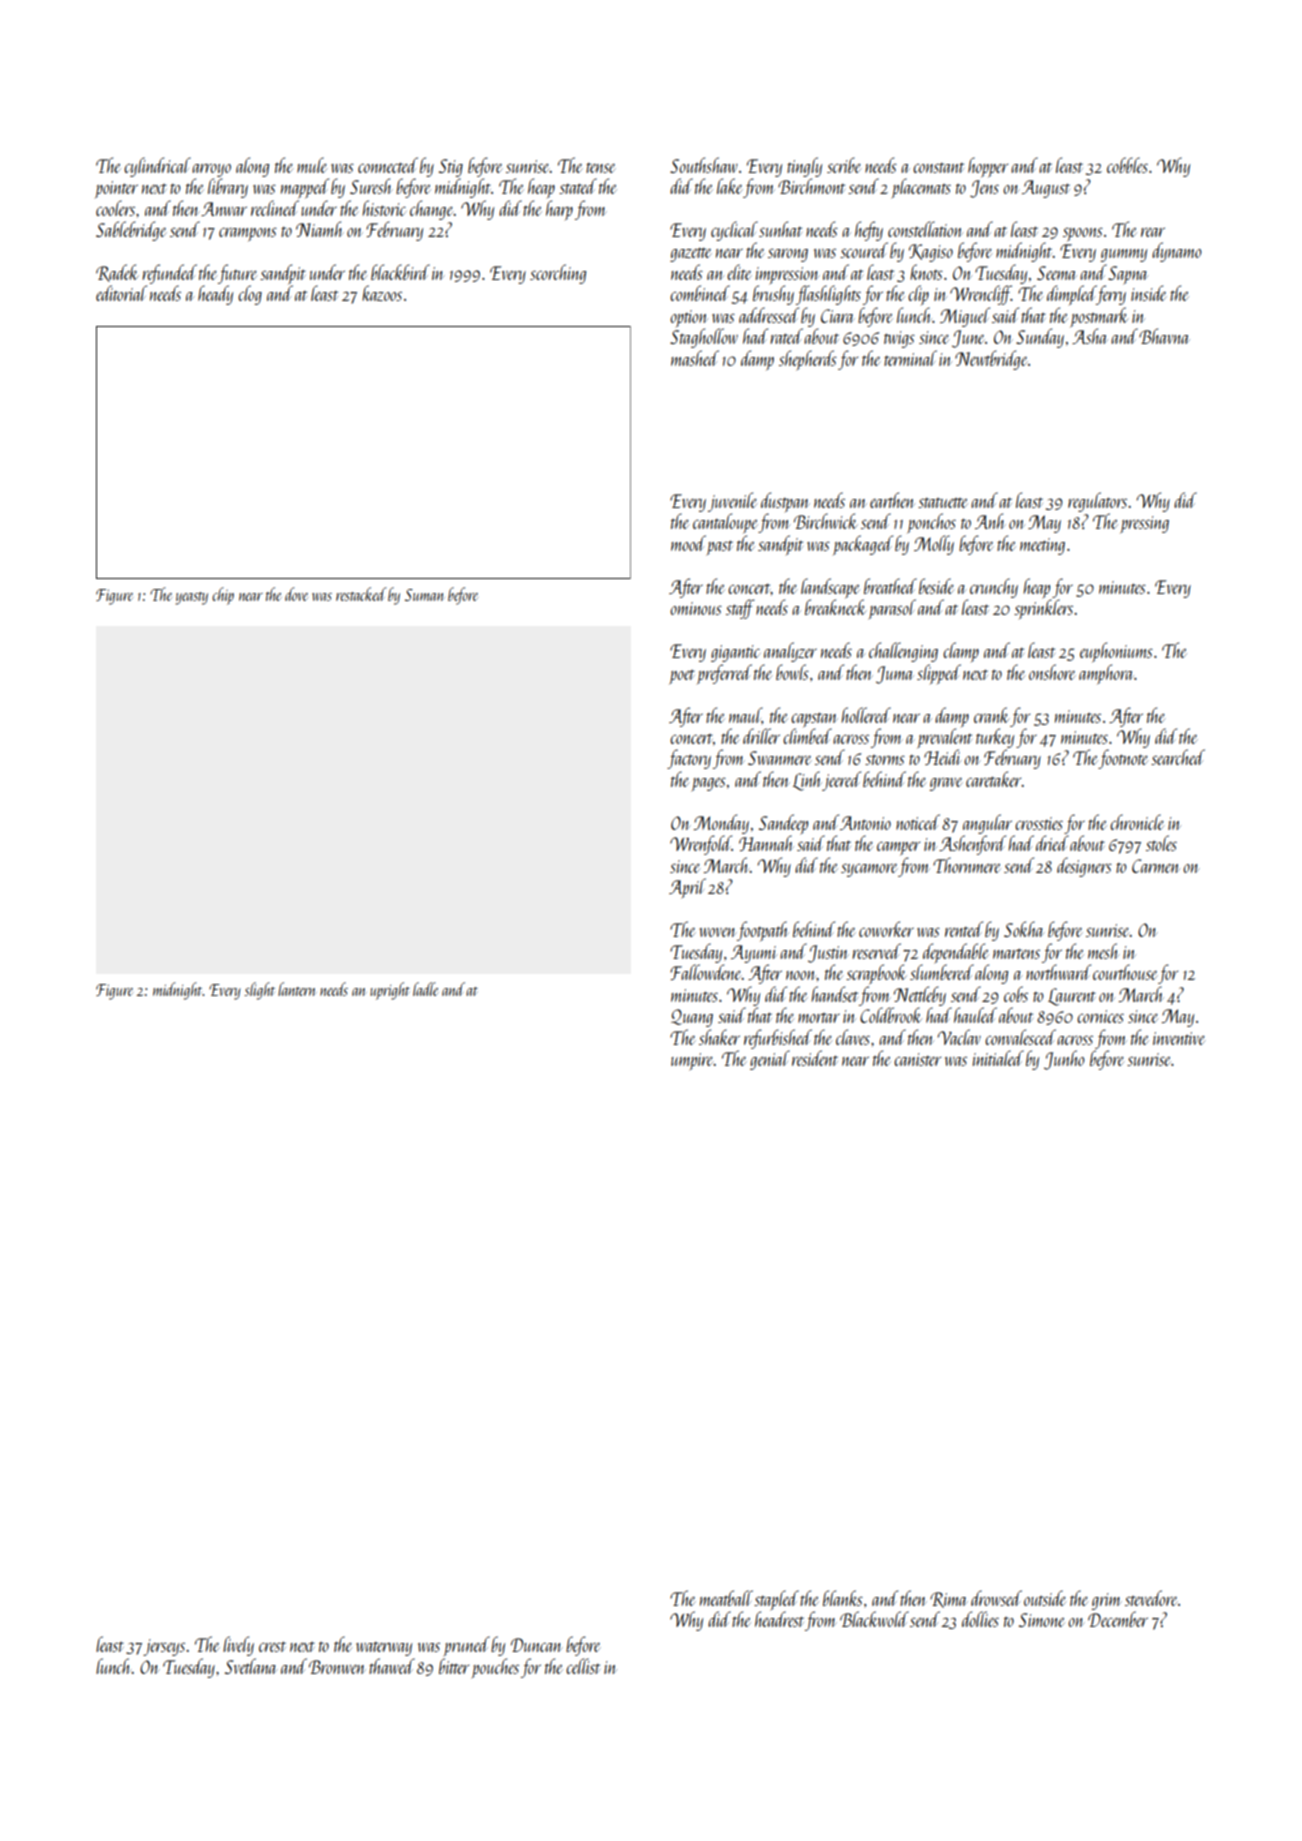  What do you see at coordinates (692, 1062) in the document?
I see `umpire` at bounding box center [692, 1062].
